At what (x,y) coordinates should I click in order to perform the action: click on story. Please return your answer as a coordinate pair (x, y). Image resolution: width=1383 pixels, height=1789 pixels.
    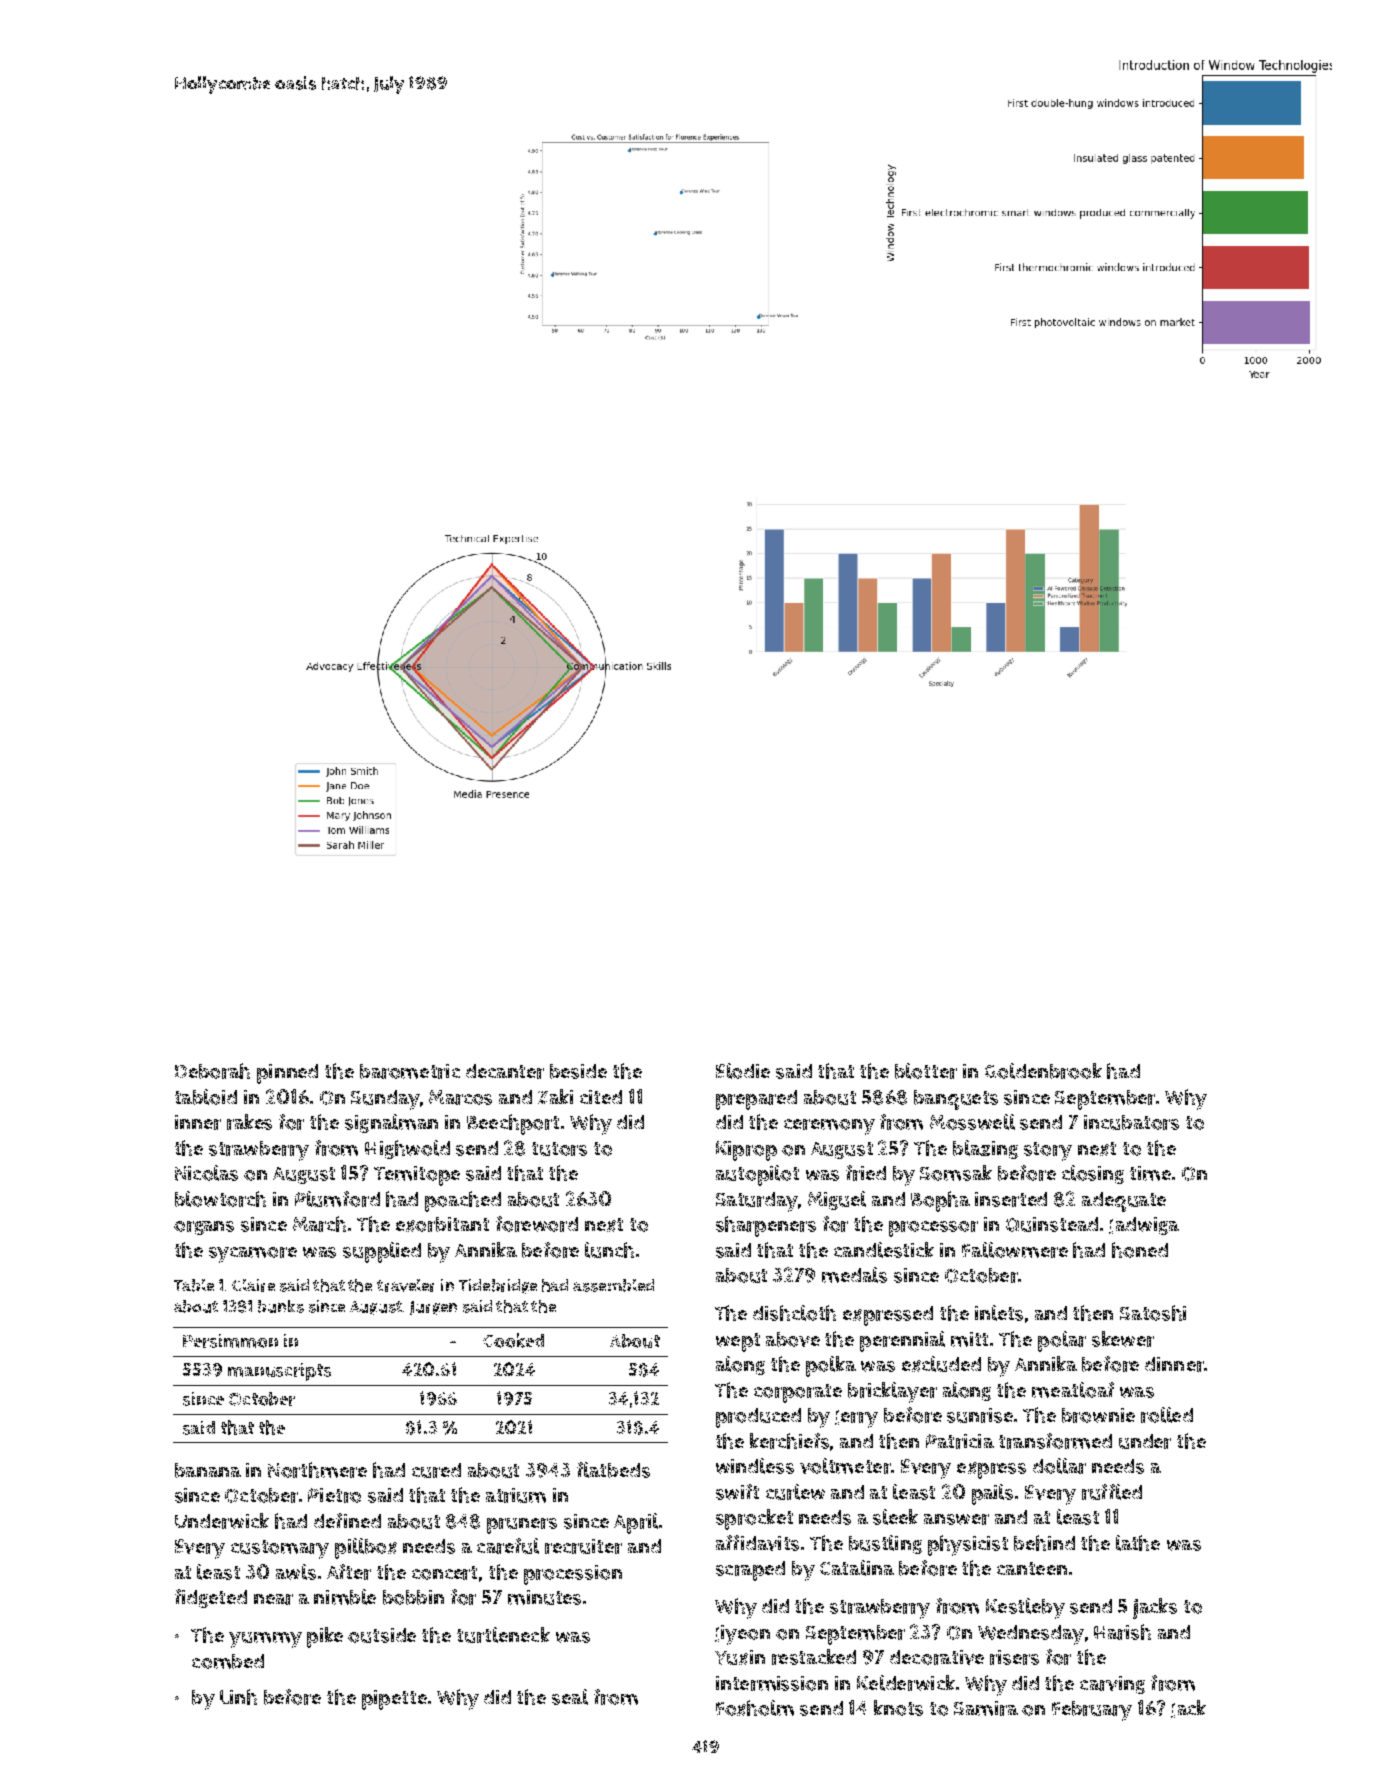
    Looking at the image, I should click on (1048, 1151).
